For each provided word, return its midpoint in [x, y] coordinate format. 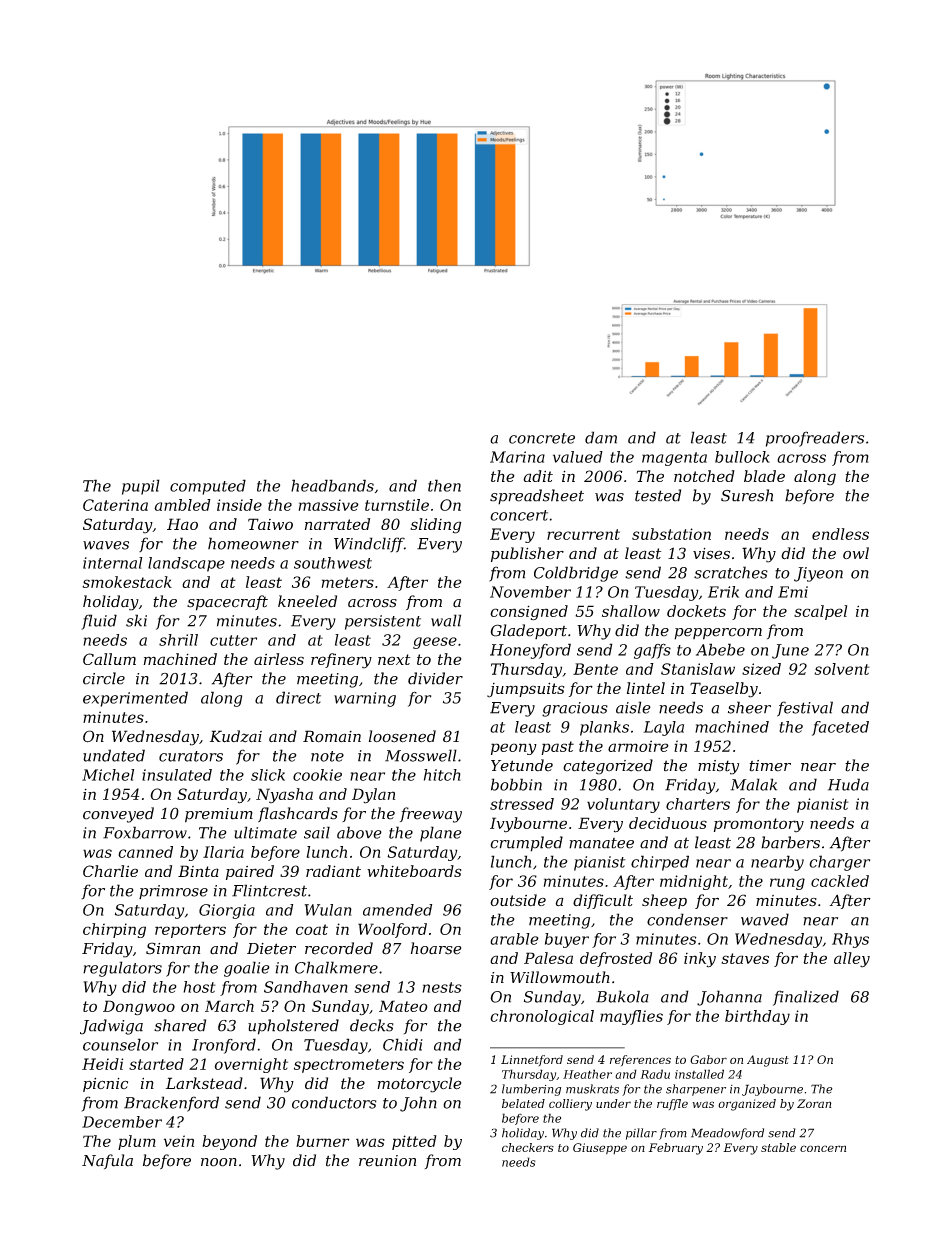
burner [322, 1141]
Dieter [271, 949]
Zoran [814, 1103]
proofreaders [815, 439]
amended [397, 910]
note [327, 756]
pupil [141, 487]
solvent [842, 669]
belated [523, 1103]
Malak [753, 784]
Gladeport [529, 631]
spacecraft [227, 603]
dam [601, 437]
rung [787, 884]
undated [114, 755]
